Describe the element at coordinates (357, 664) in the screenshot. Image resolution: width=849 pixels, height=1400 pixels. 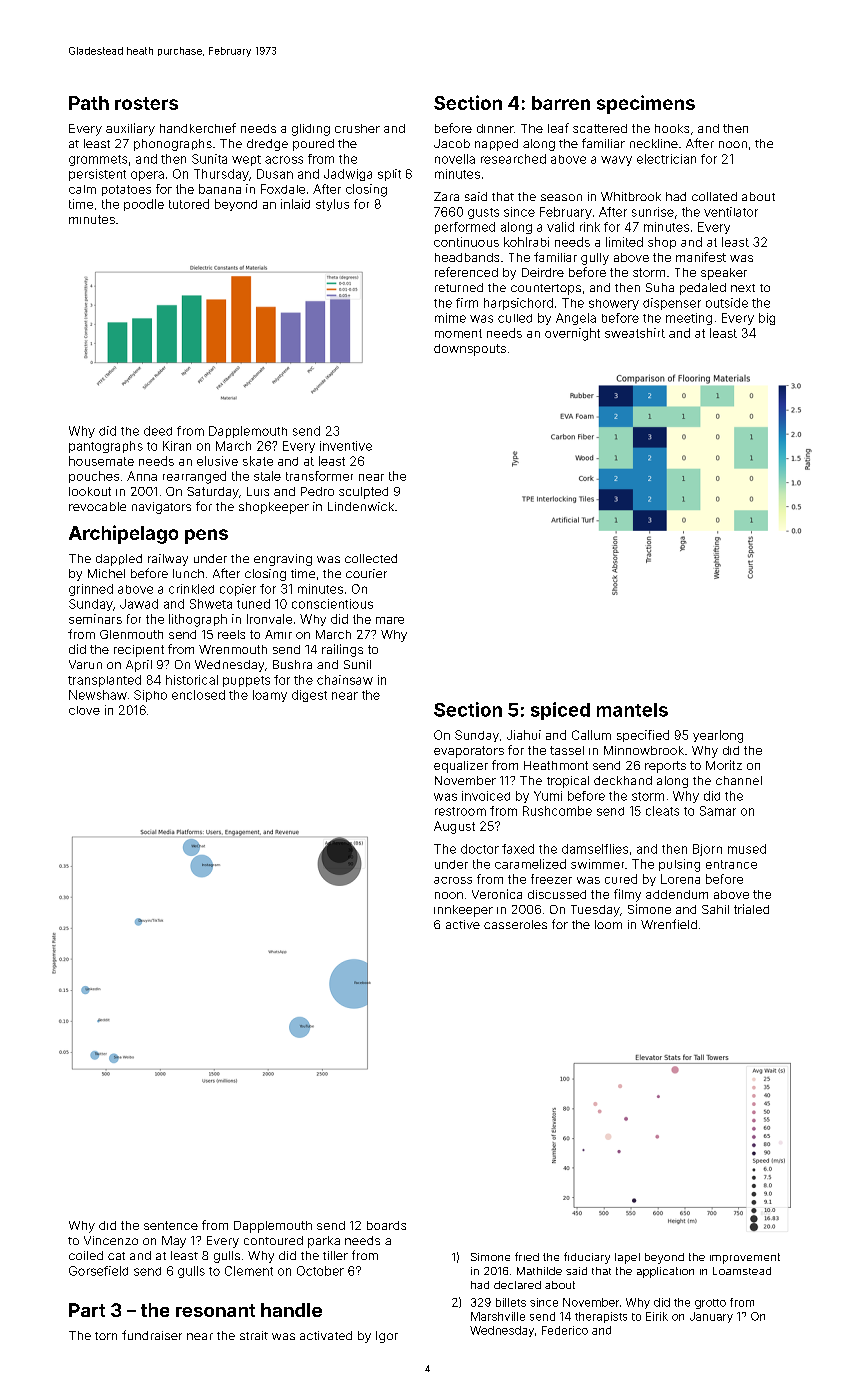
I see `Sunil` at that location.
